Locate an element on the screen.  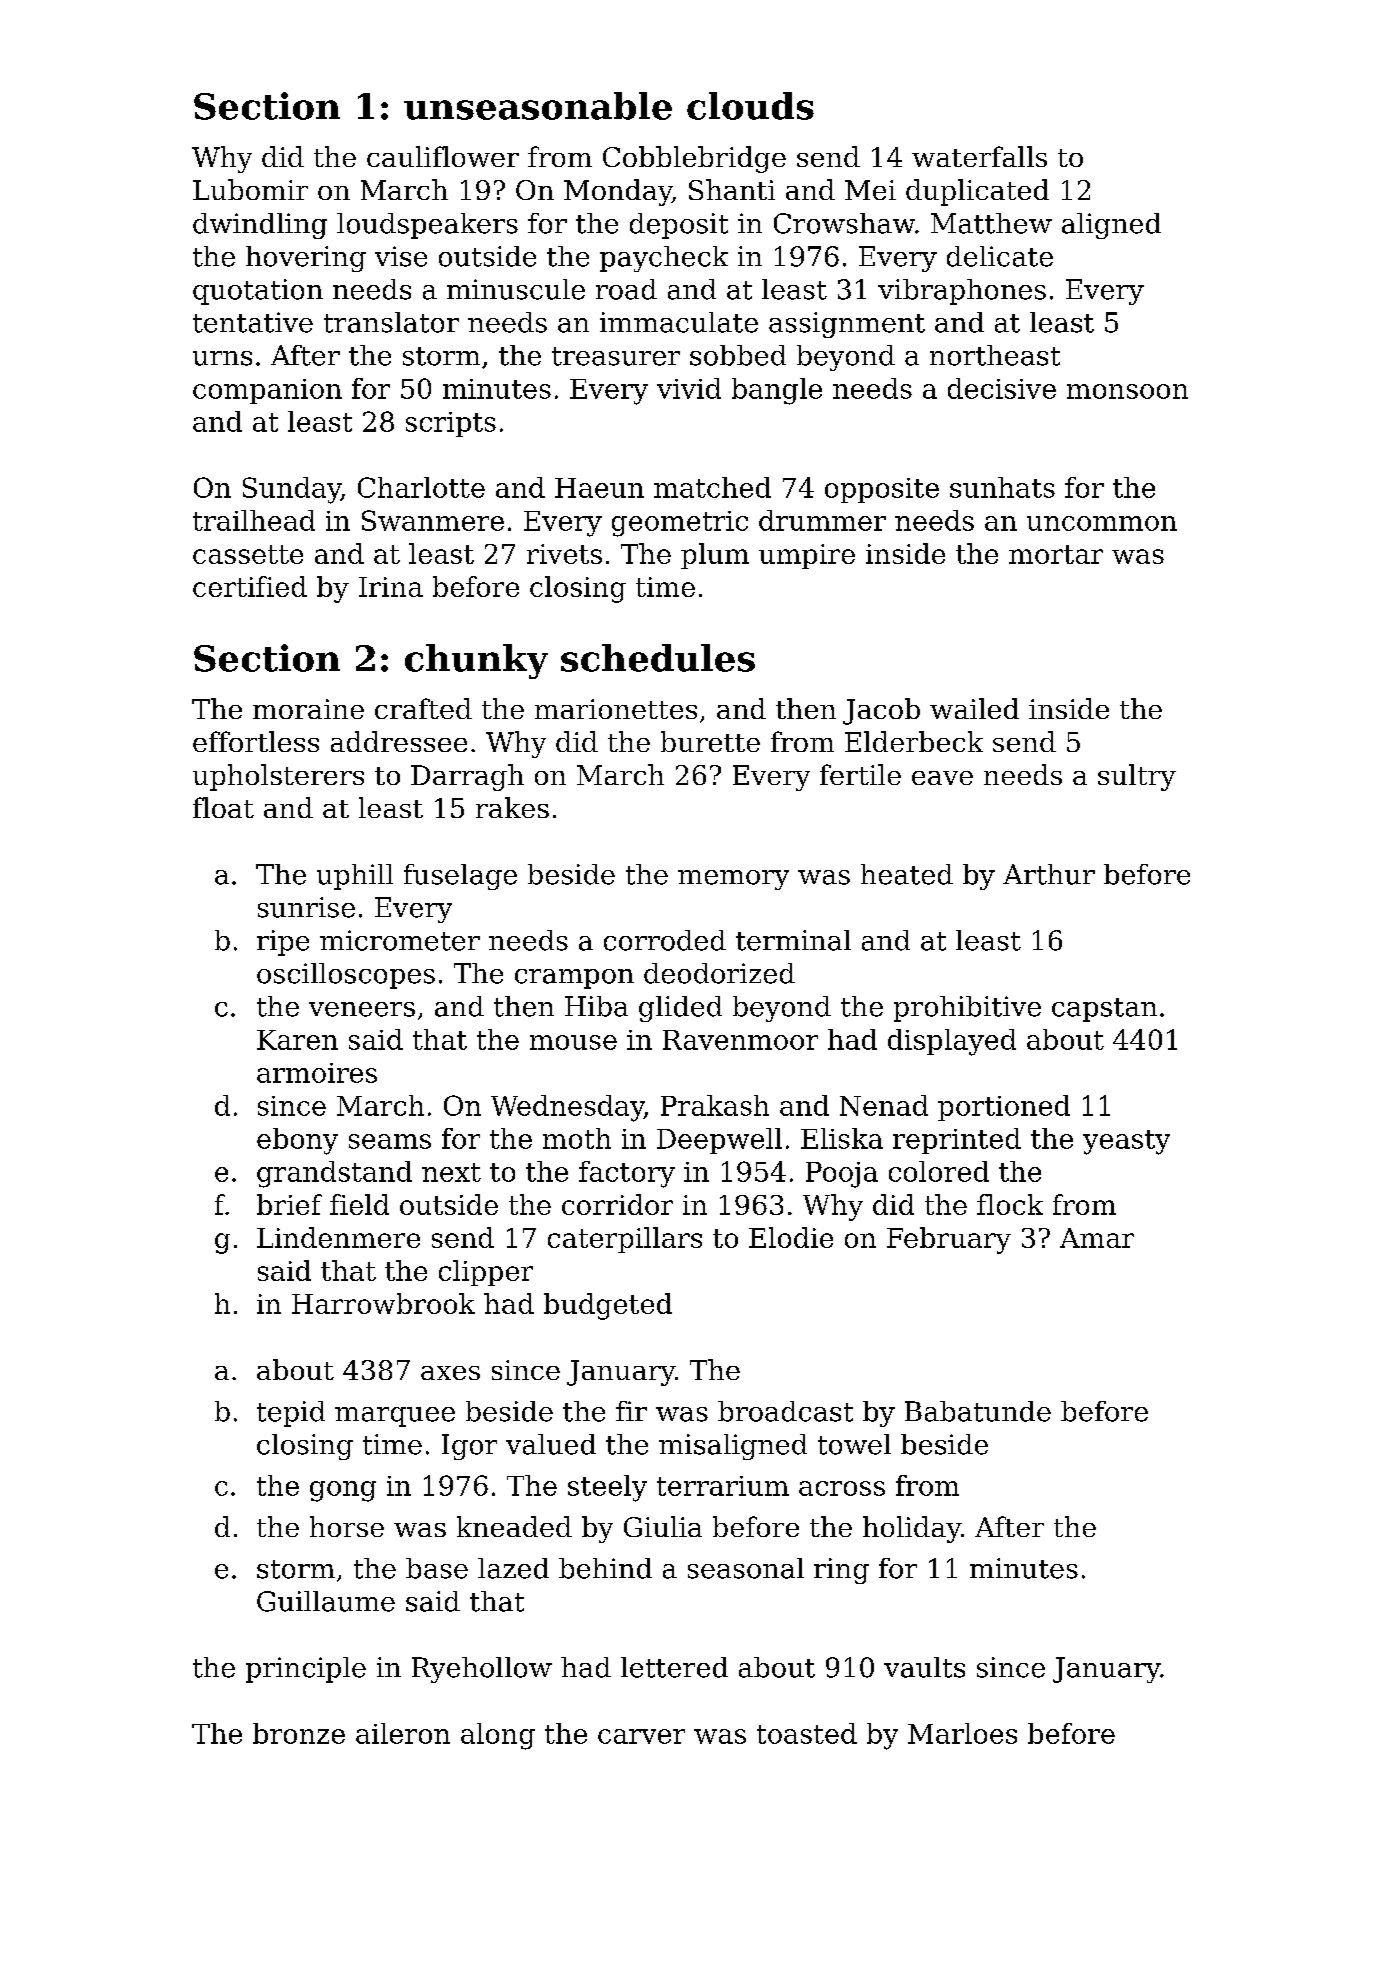
umpire is located at coordinates (807, 556).
